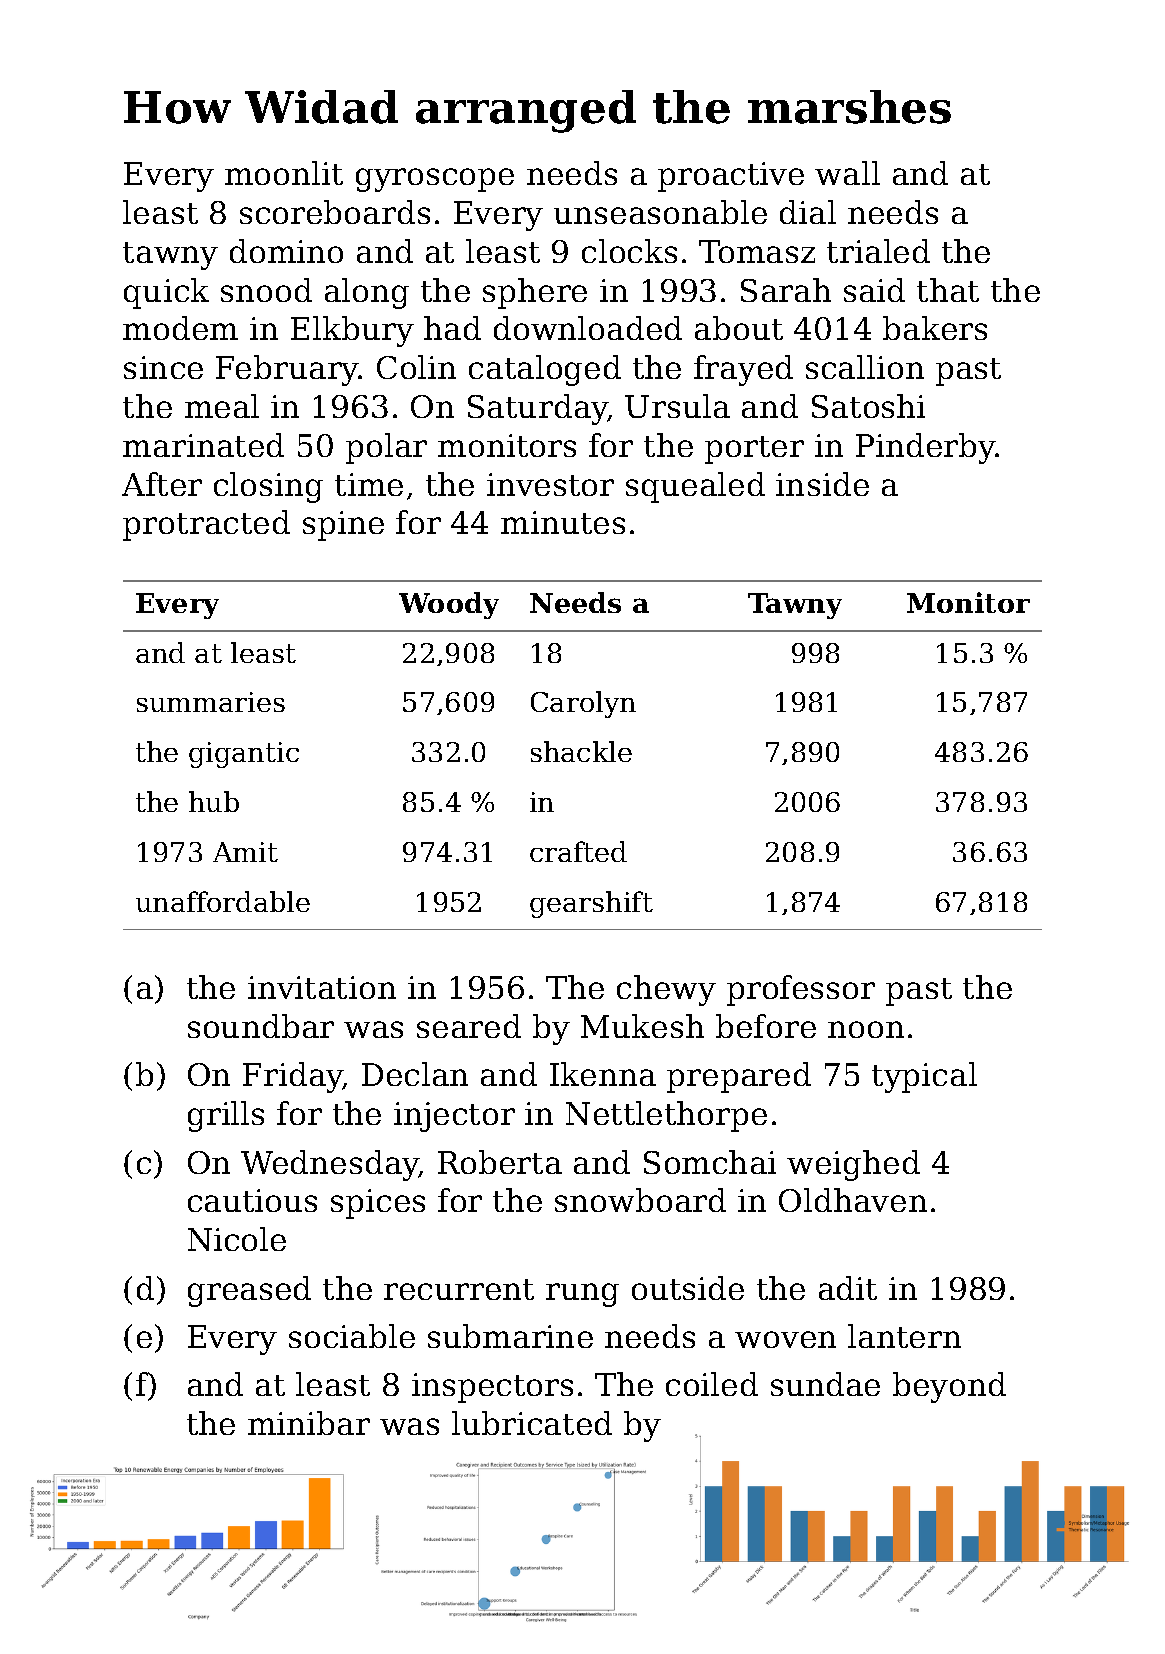  Describe the element at coordinates (532, 1423) in the screenshot. I see `lubricated` at that location.
